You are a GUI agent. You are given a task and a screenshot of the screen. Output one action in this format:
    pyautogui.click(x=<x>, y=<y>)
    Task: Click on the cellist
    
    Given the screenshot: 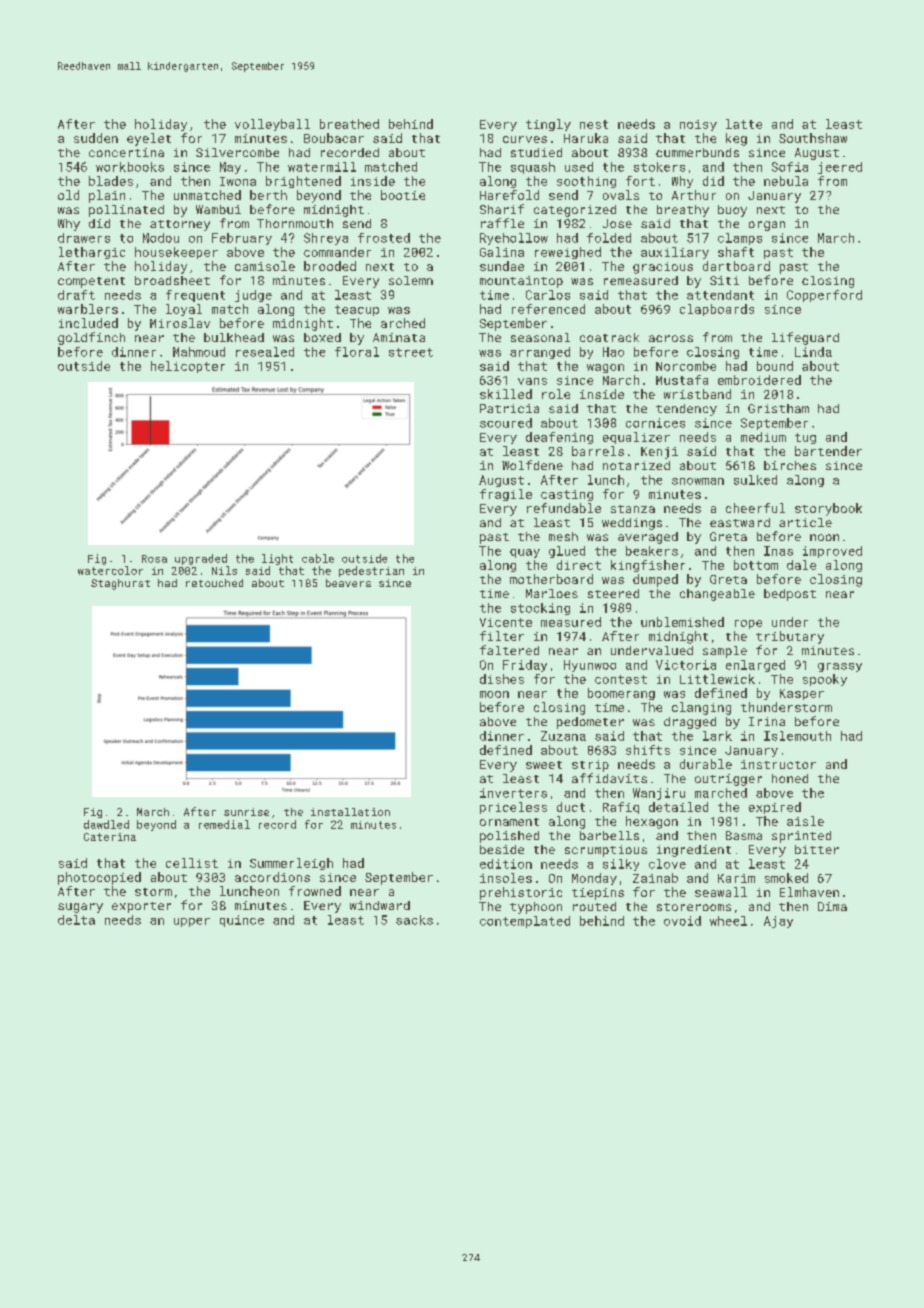 What is the action you would take?
    pyautogui.click(x=192, y=863)
